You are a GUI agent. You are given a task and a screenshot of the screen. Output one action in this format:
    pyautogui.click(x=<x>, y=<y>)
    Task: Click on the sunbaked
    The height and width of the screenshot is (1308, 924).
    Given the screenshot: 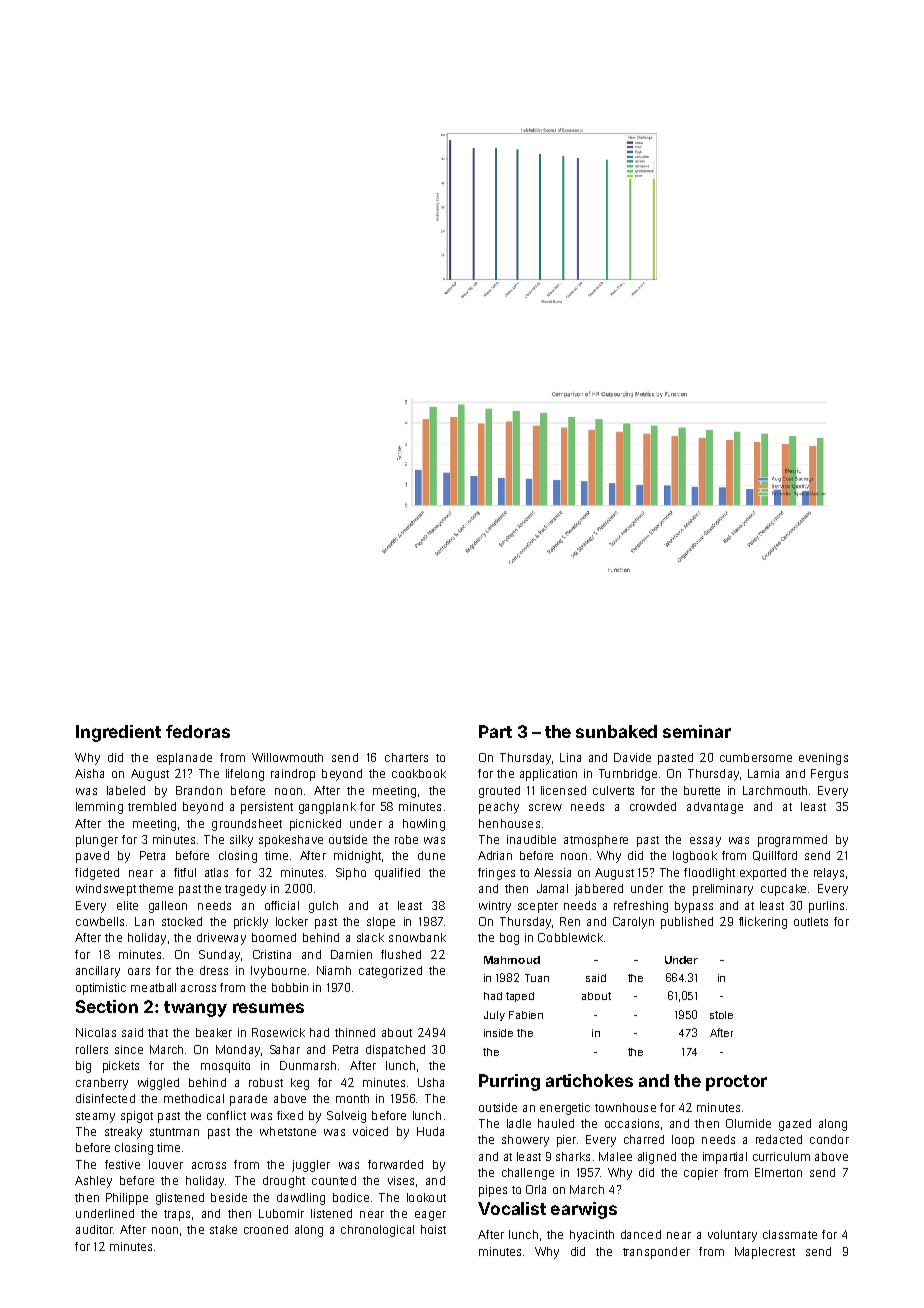 What is the action you would take?
    pyautogui.click(x=616, y=731)
